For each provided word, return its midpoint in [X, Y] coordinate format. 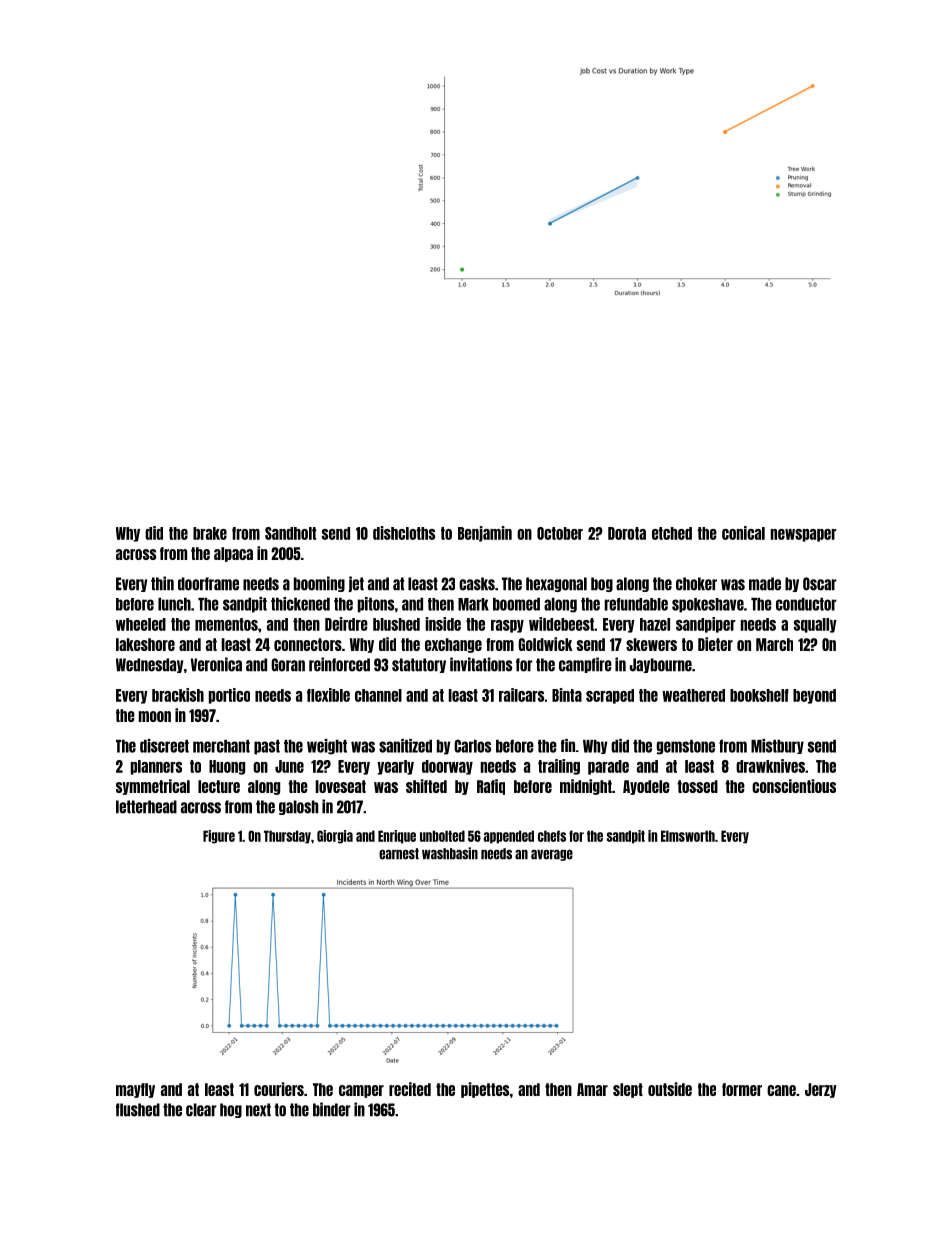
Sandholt [290, 533]
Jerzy [821, 1090]
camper [361, 1091]
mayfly [135, 1090]
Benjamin [485, 534]
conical [743, 533]
